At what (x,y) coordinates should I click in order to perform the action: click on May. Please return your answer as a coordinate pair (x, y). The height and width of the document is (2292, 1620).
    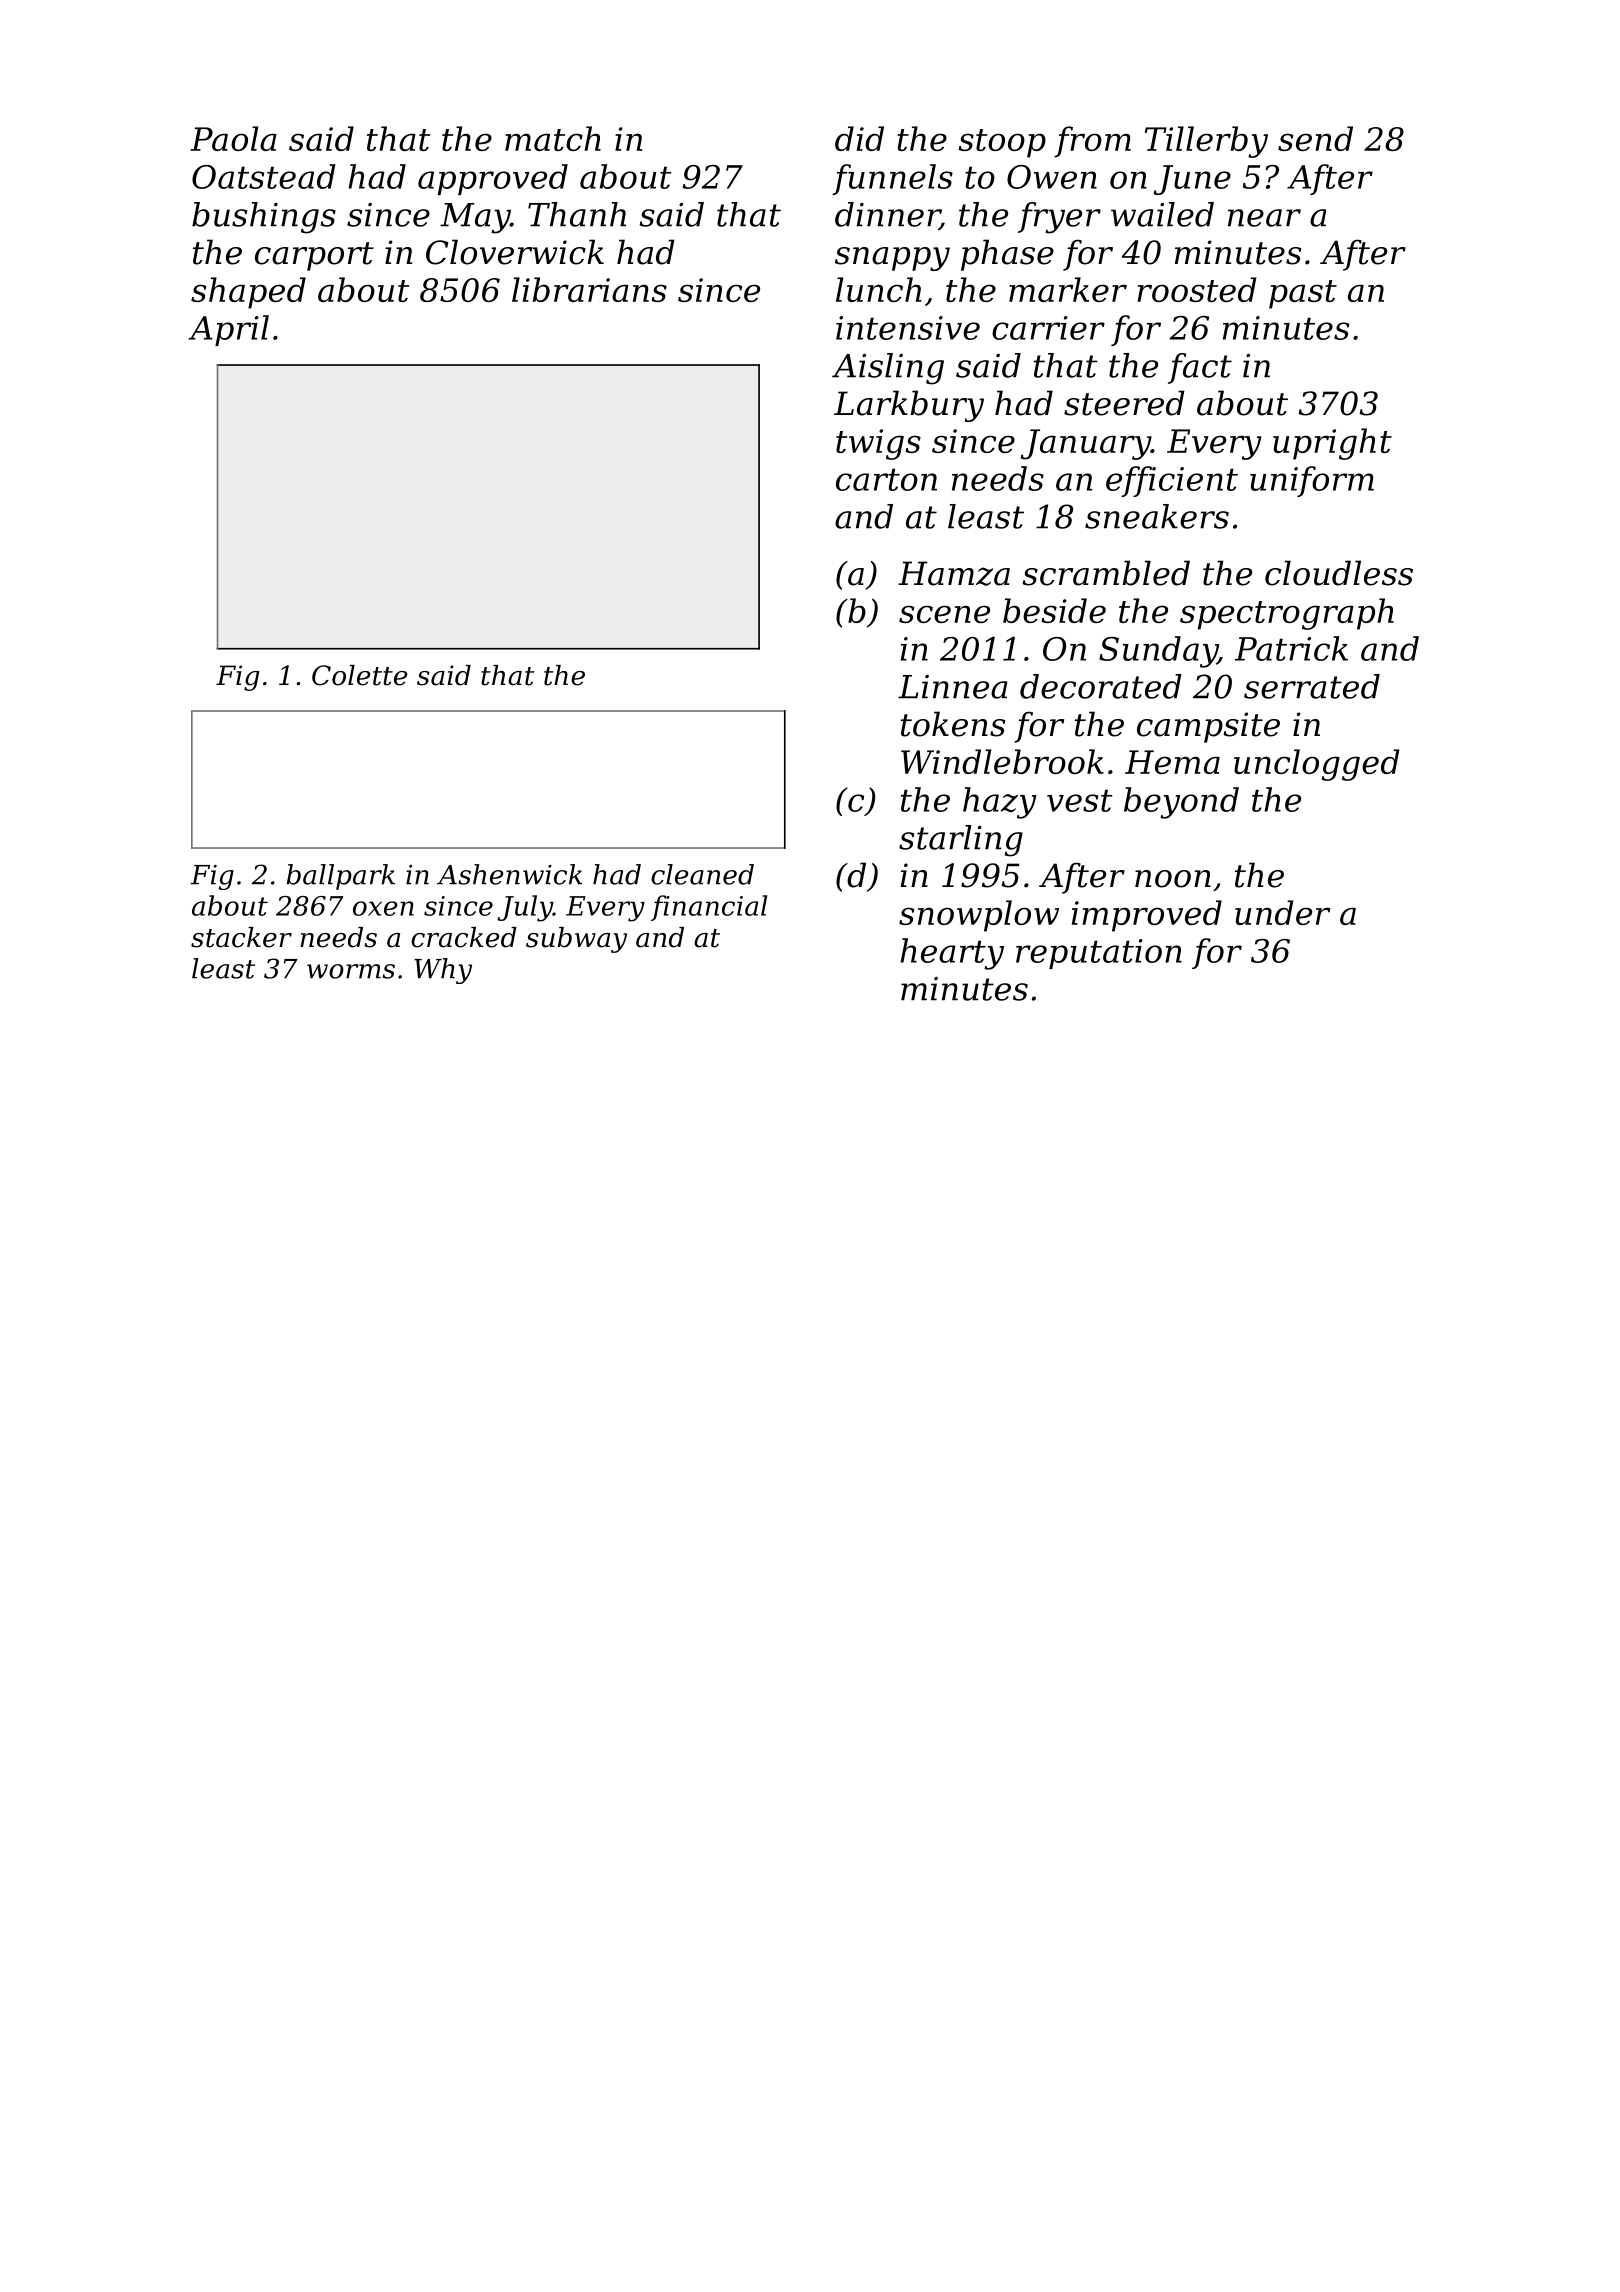
    Looking at the image, I should click on (475, 218).
